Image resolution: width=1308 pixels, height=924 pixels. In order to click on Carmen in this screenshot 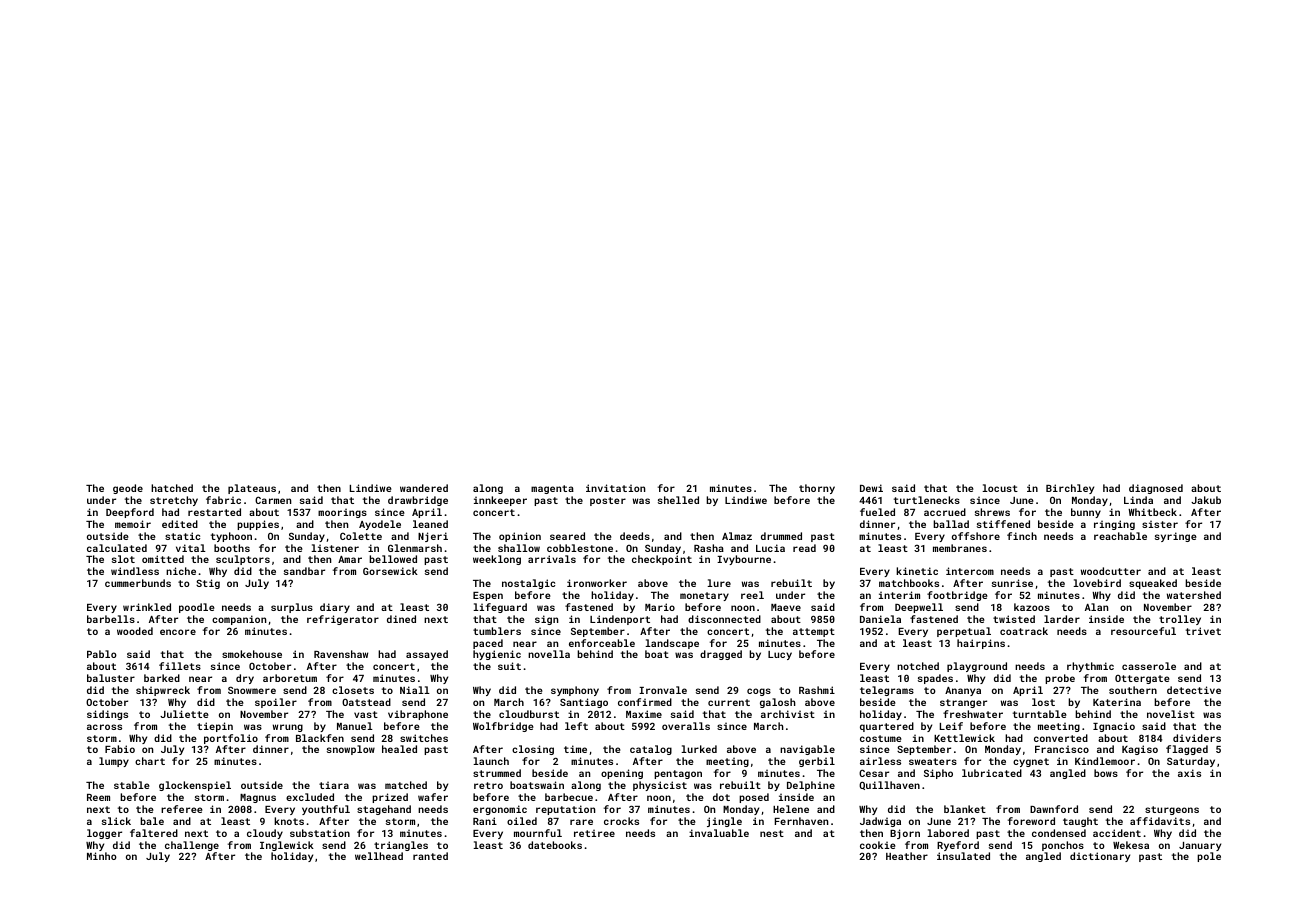, I will do `click(273, 500)`.
